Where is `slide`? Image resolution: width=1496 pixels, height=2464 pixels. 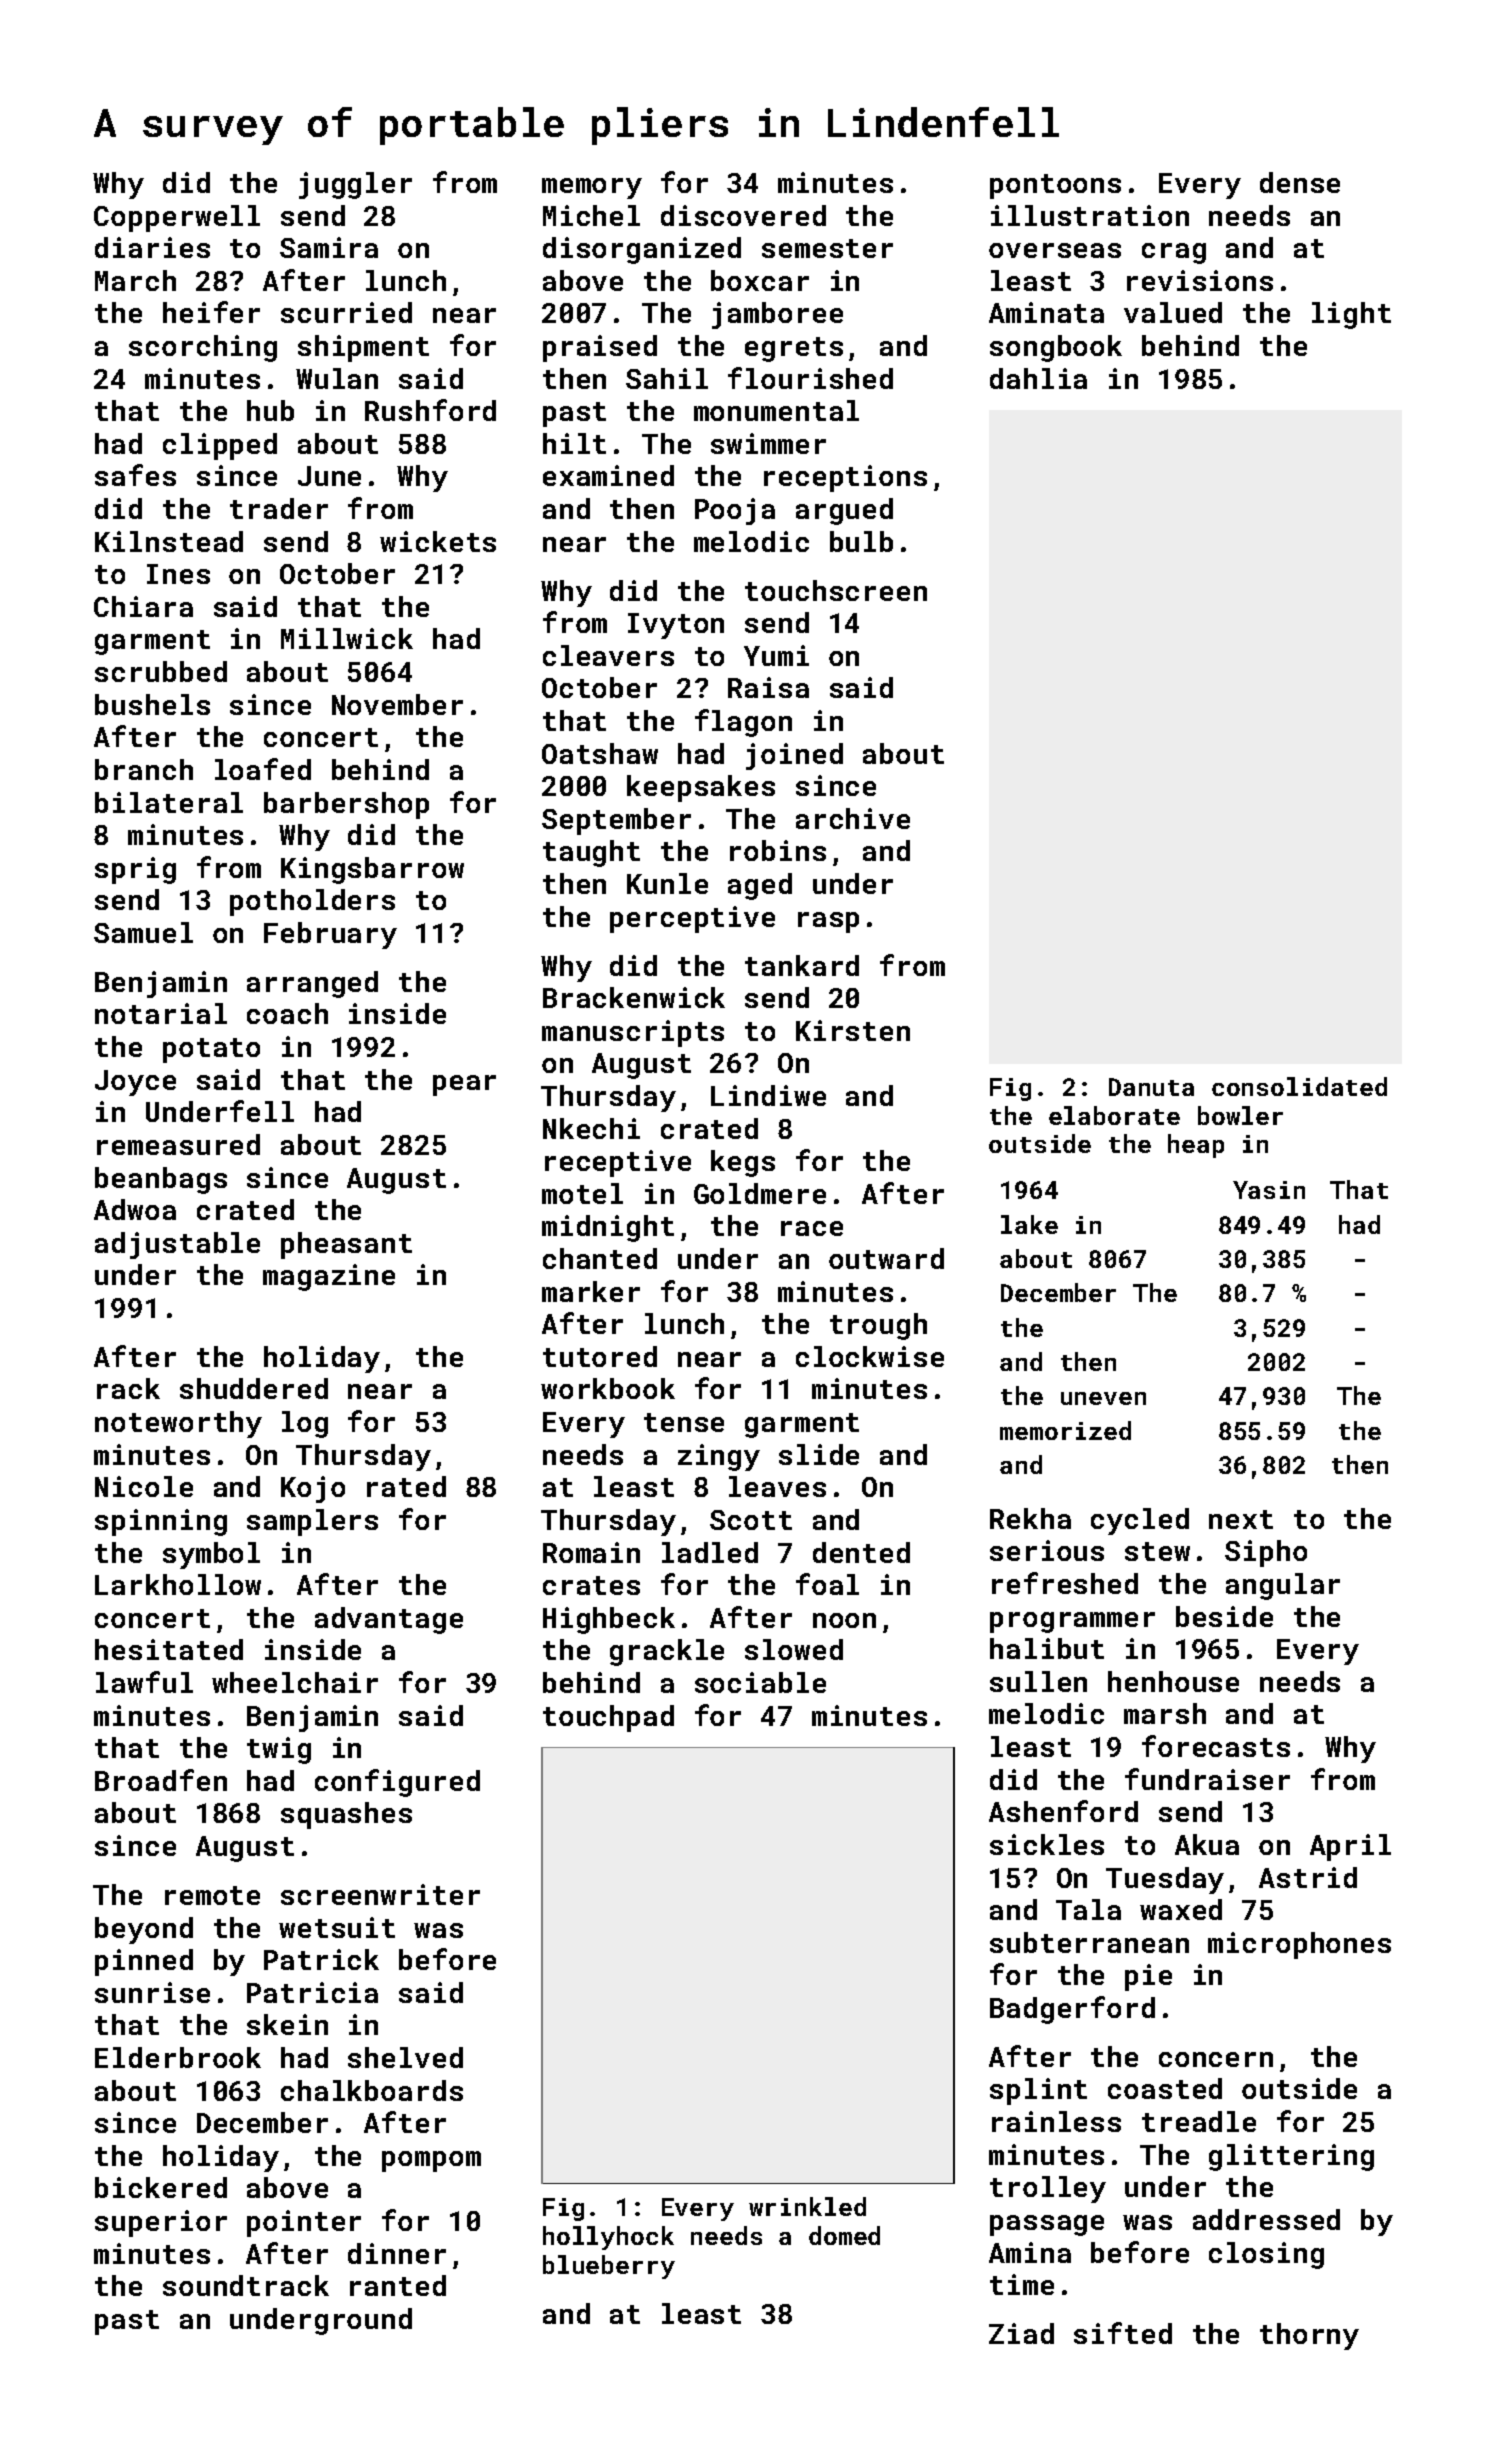
slide is located at coordinates (819, 1454).
